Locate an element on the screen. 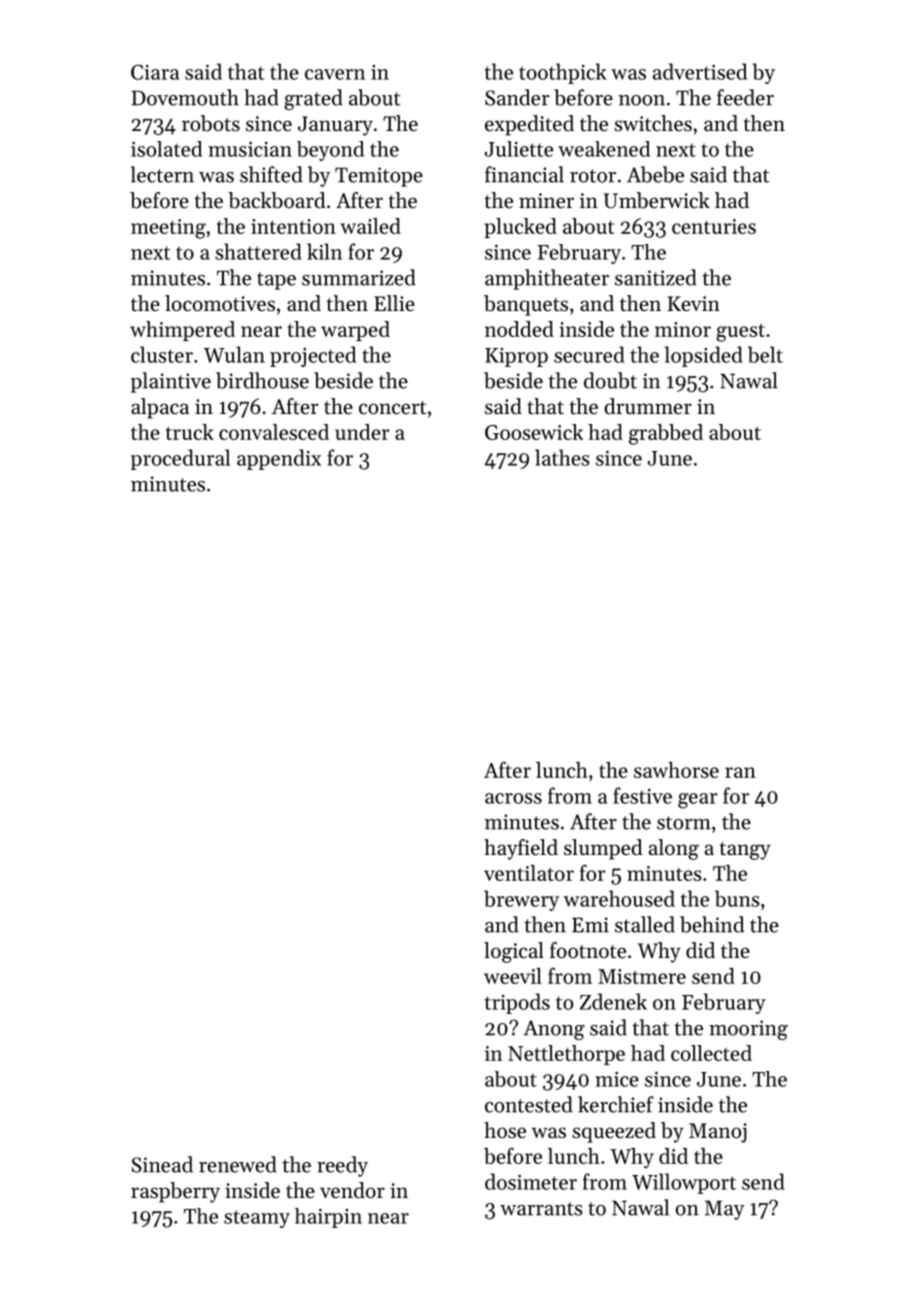  renewed is located at coordinates (238, 1164).
